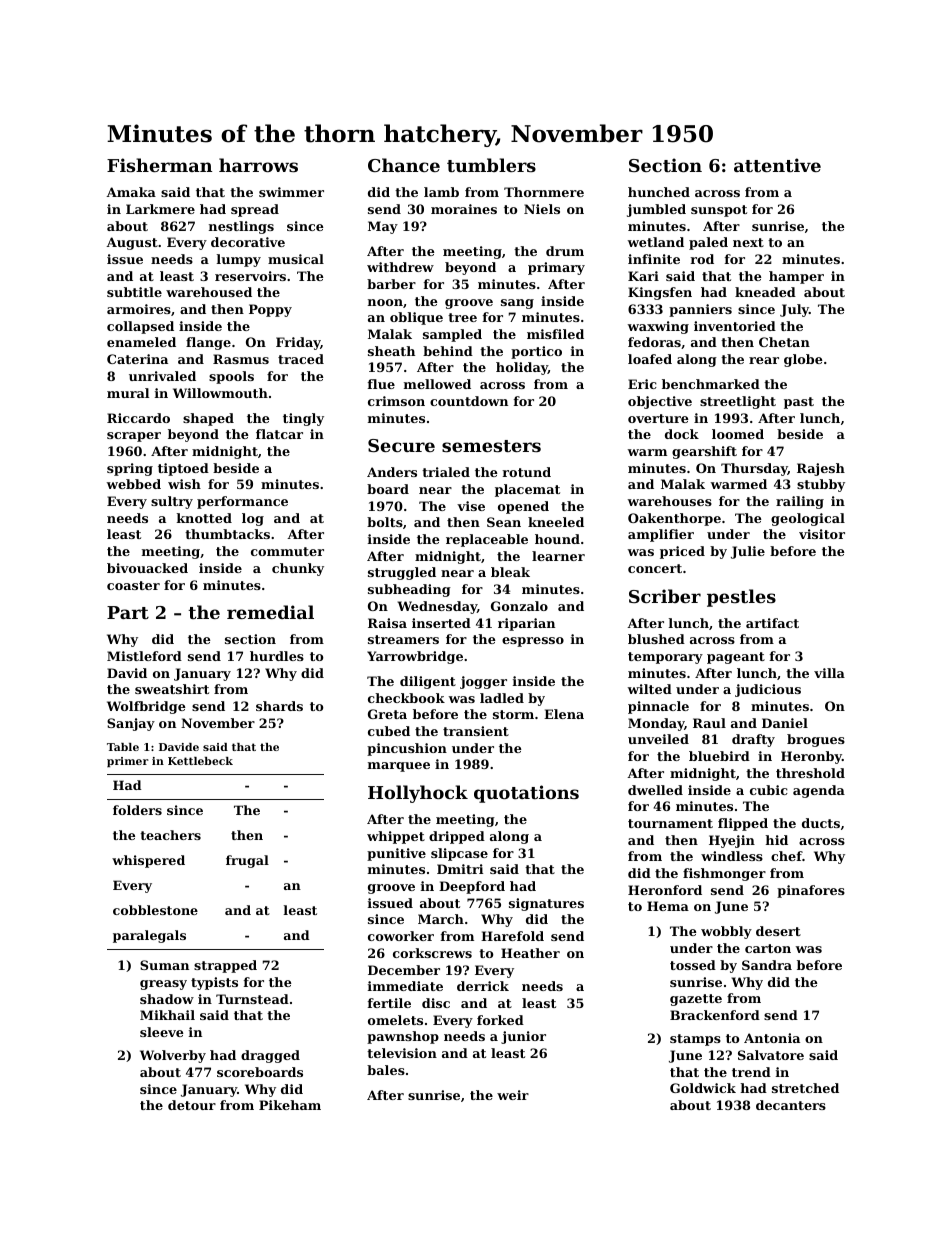 The height and width of the screenshot is (1233, 952). What do you see at coordinates (258, 165) in the screenshot?
I see `harrows` at bounding box center [258, 165].
